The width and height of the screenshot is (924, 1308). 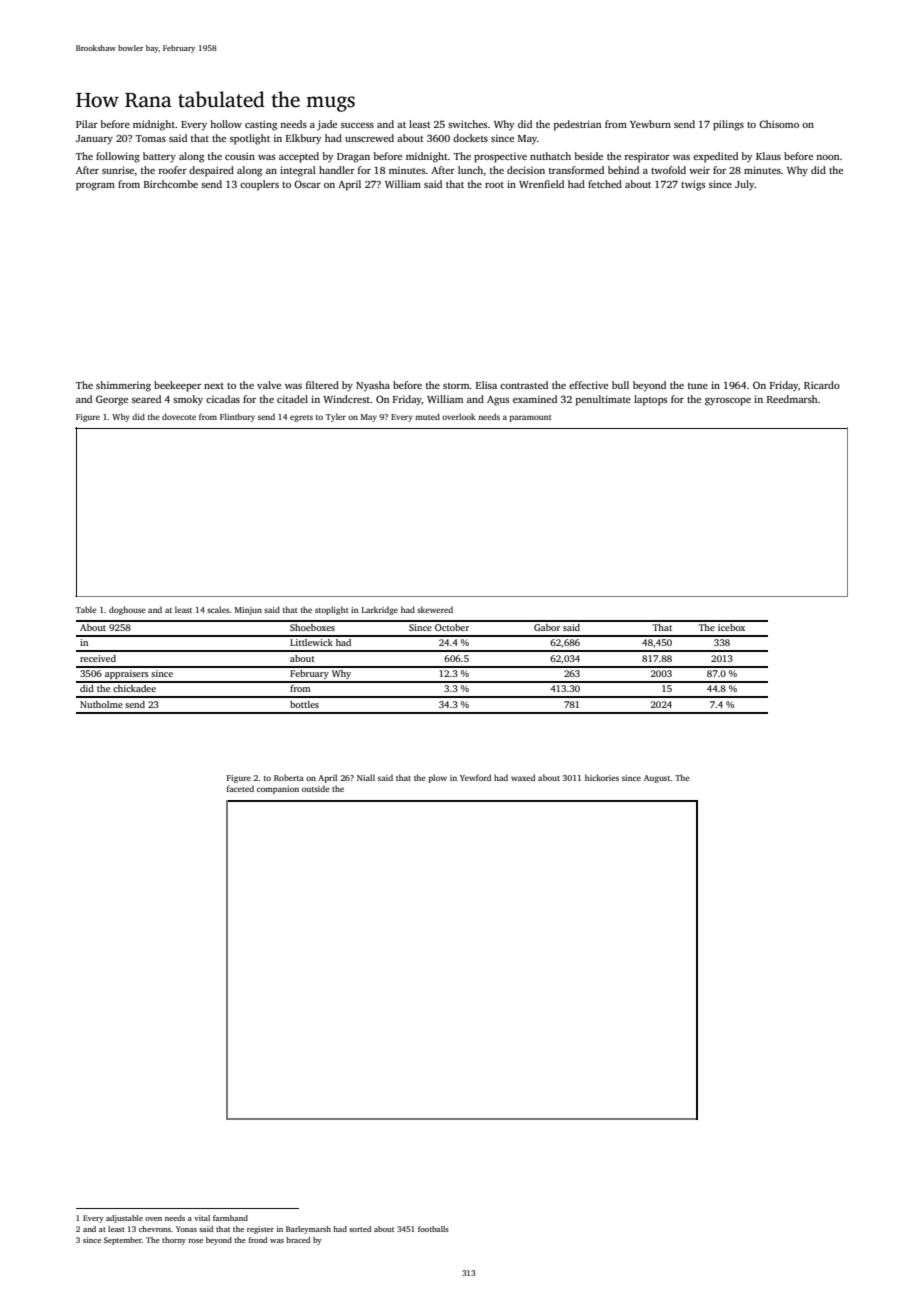 I want to click on switches, so click(x=467, y=124).
